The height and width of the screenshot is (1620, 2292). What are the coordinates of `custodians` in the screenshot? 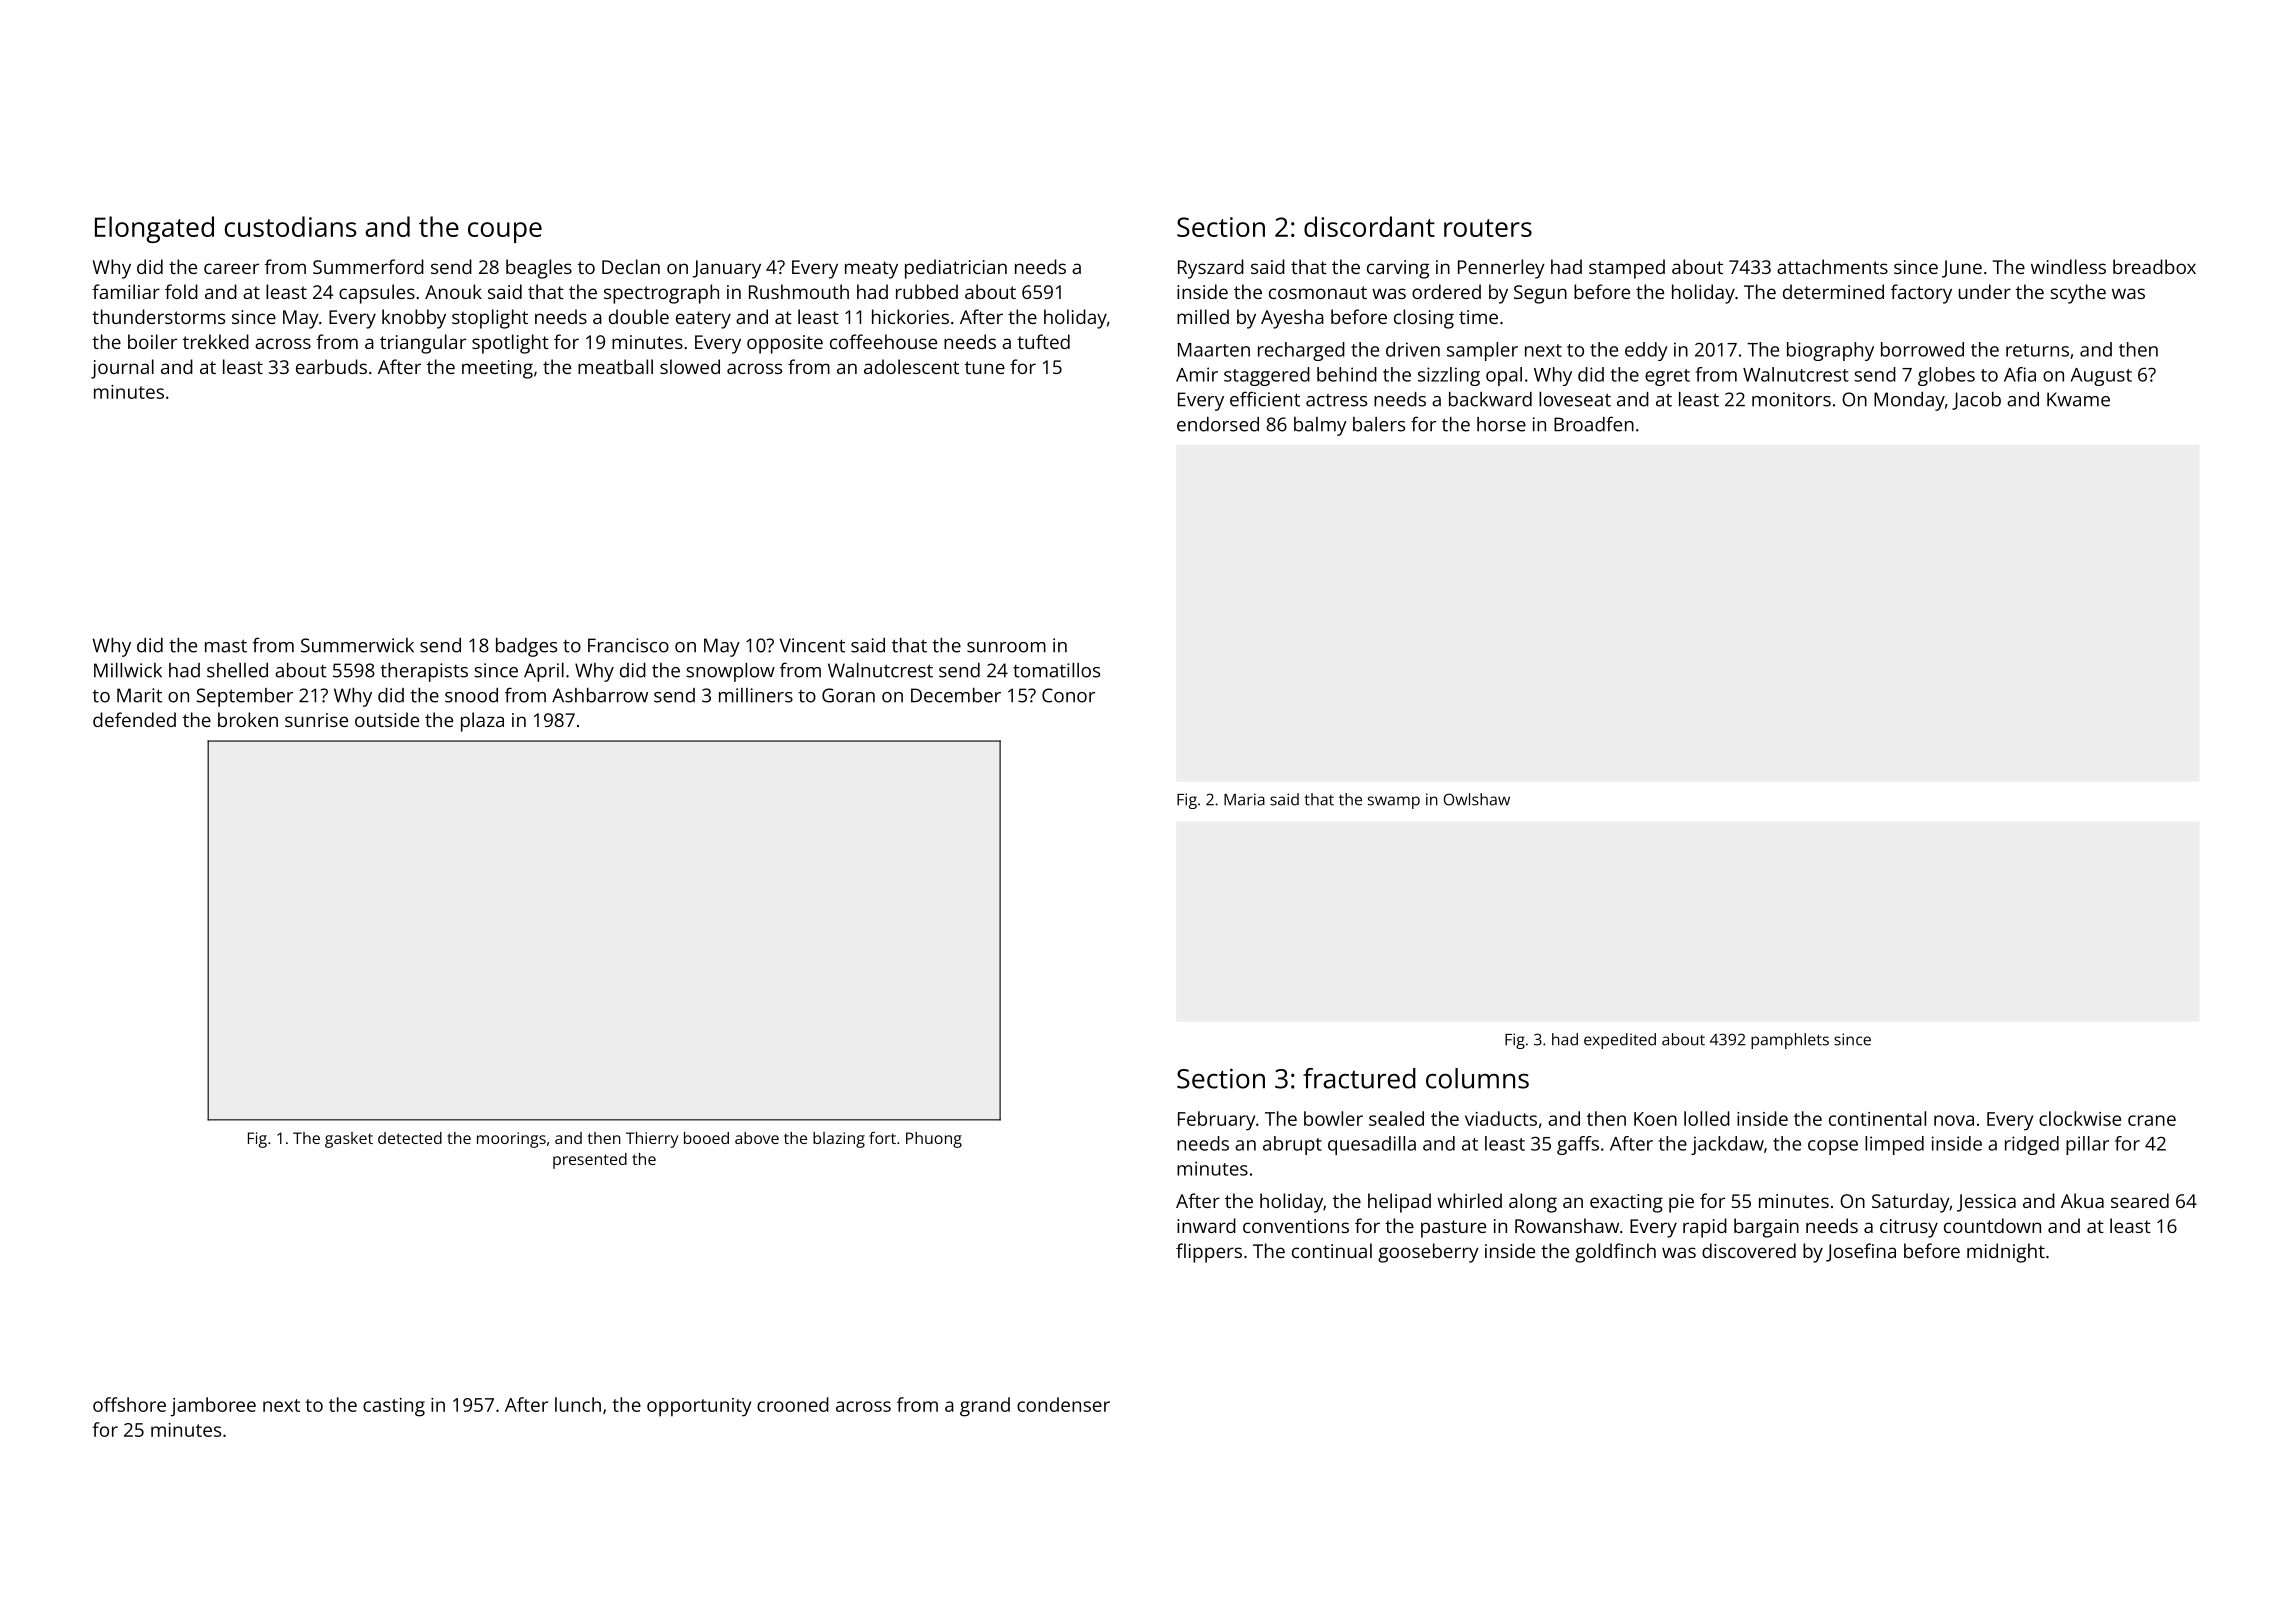 It's located at (290, 226).
